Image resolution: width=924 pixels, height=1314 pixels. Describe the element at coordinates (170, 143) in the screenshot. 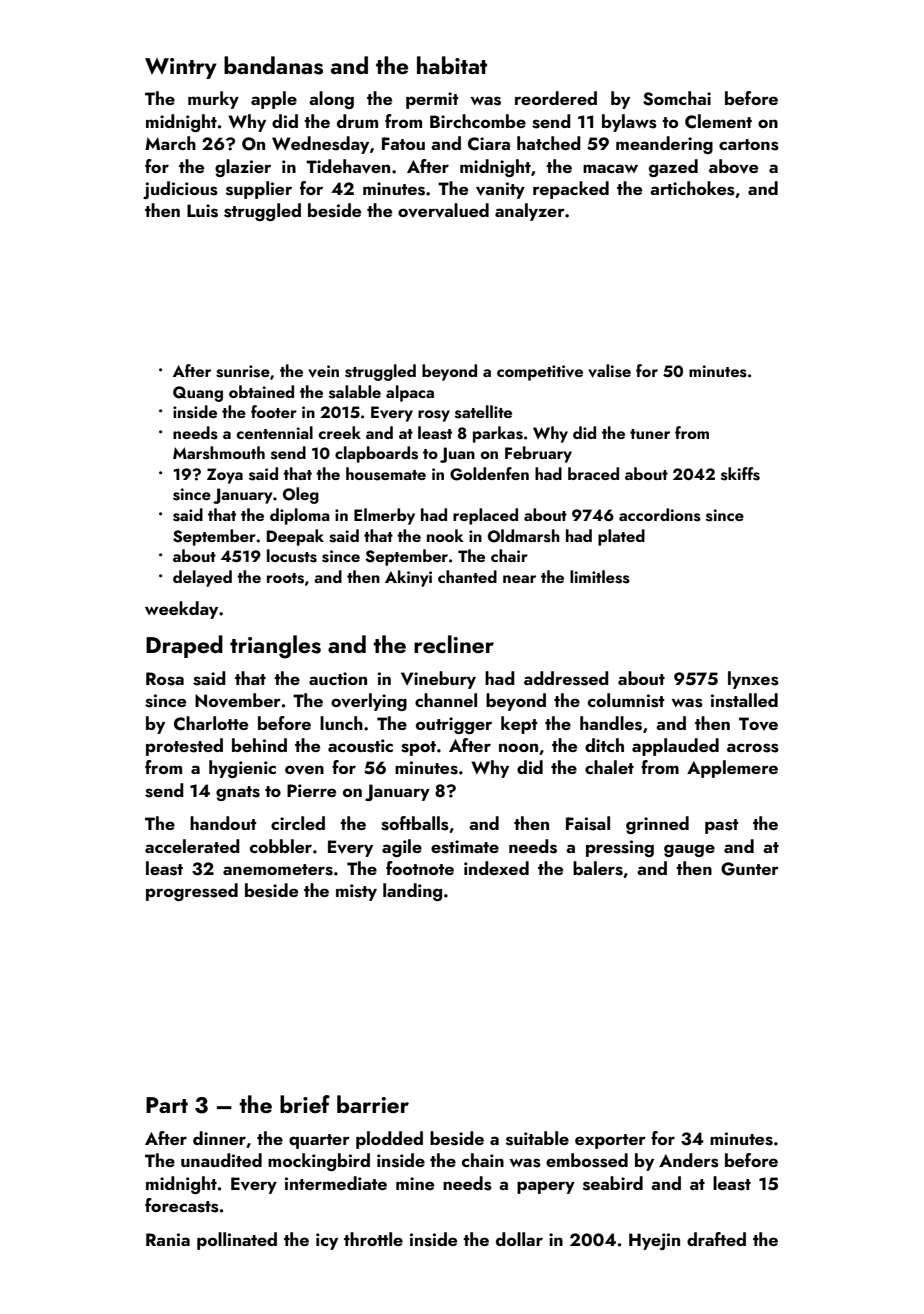

I see `March` at that location.
